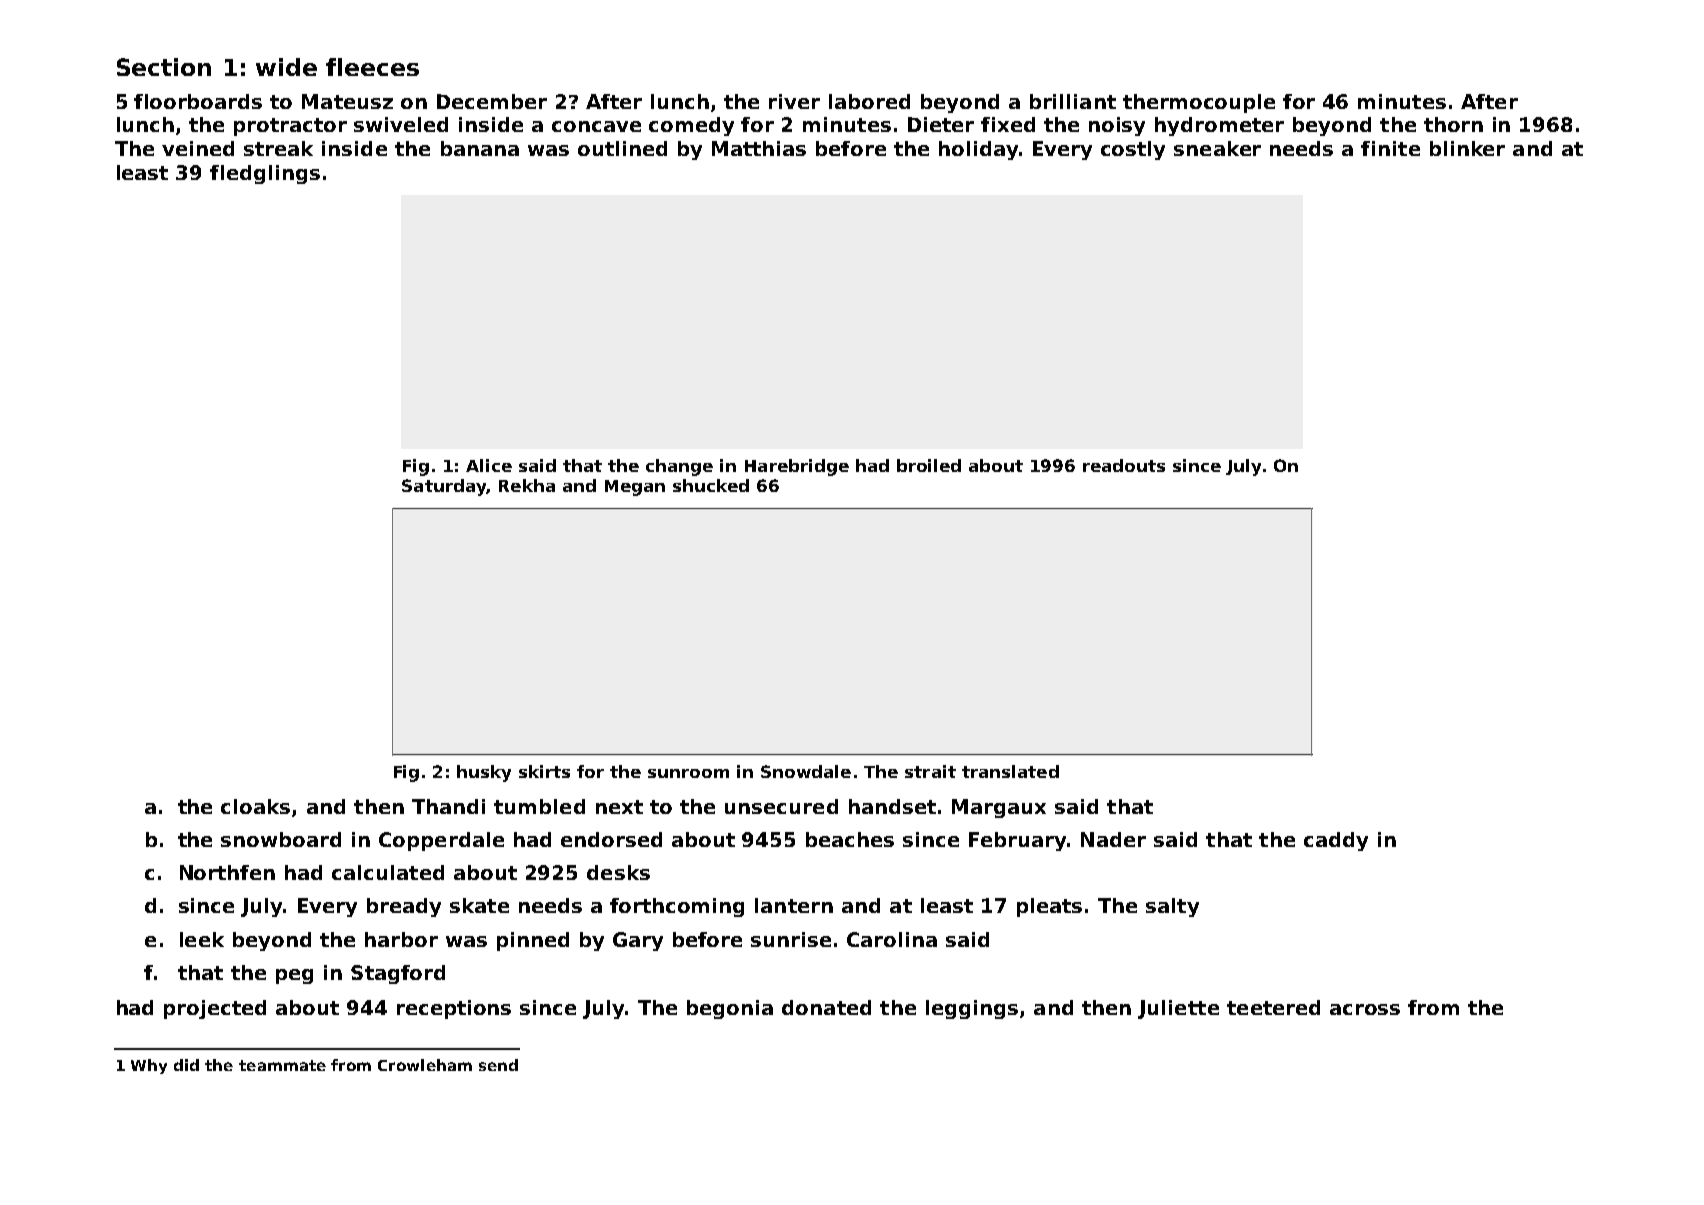 This page has width=1704, height=1205. I want to click on Section, so click(164, 67).
